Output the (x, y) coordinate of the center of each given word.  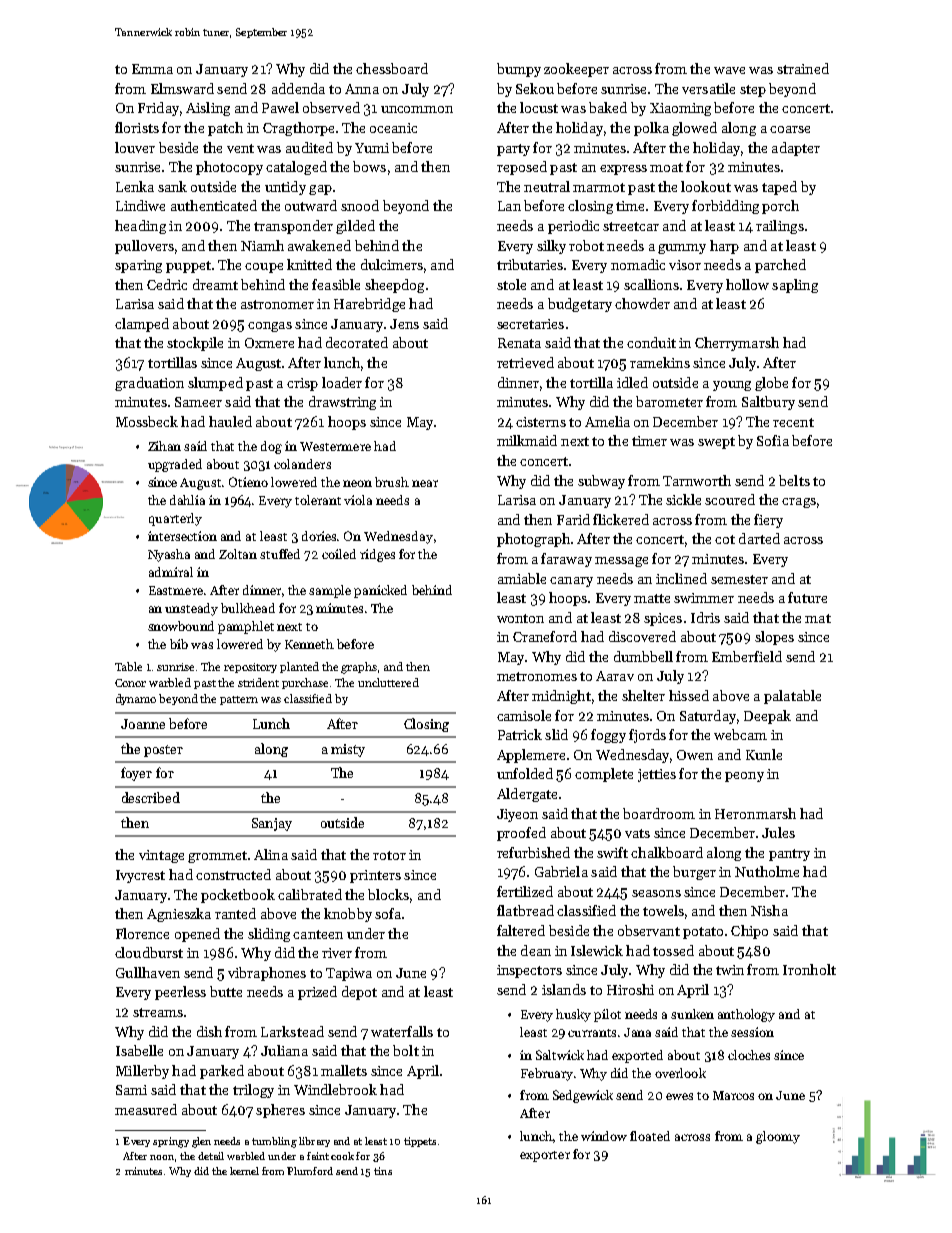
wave (729, 70)
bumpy (519, 70)
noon (162, 1157)
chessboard (392, 68)
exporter (545, 1156)
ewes (679, 1096)
